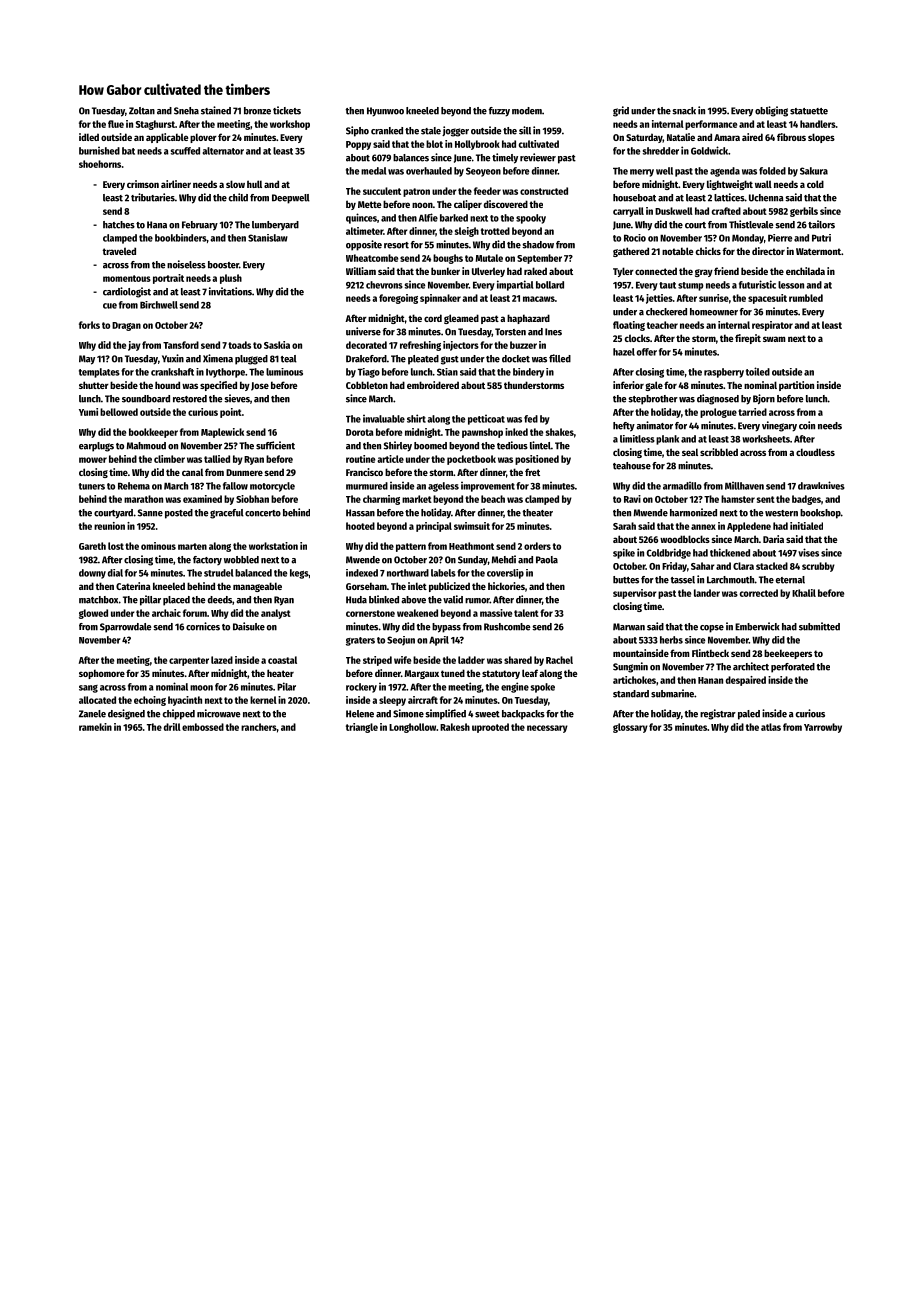 This image has height=1308, width=924. What do you see at coordinates (203, 626) in the image?
I see `cornices` at bounding box center [203, 626].
